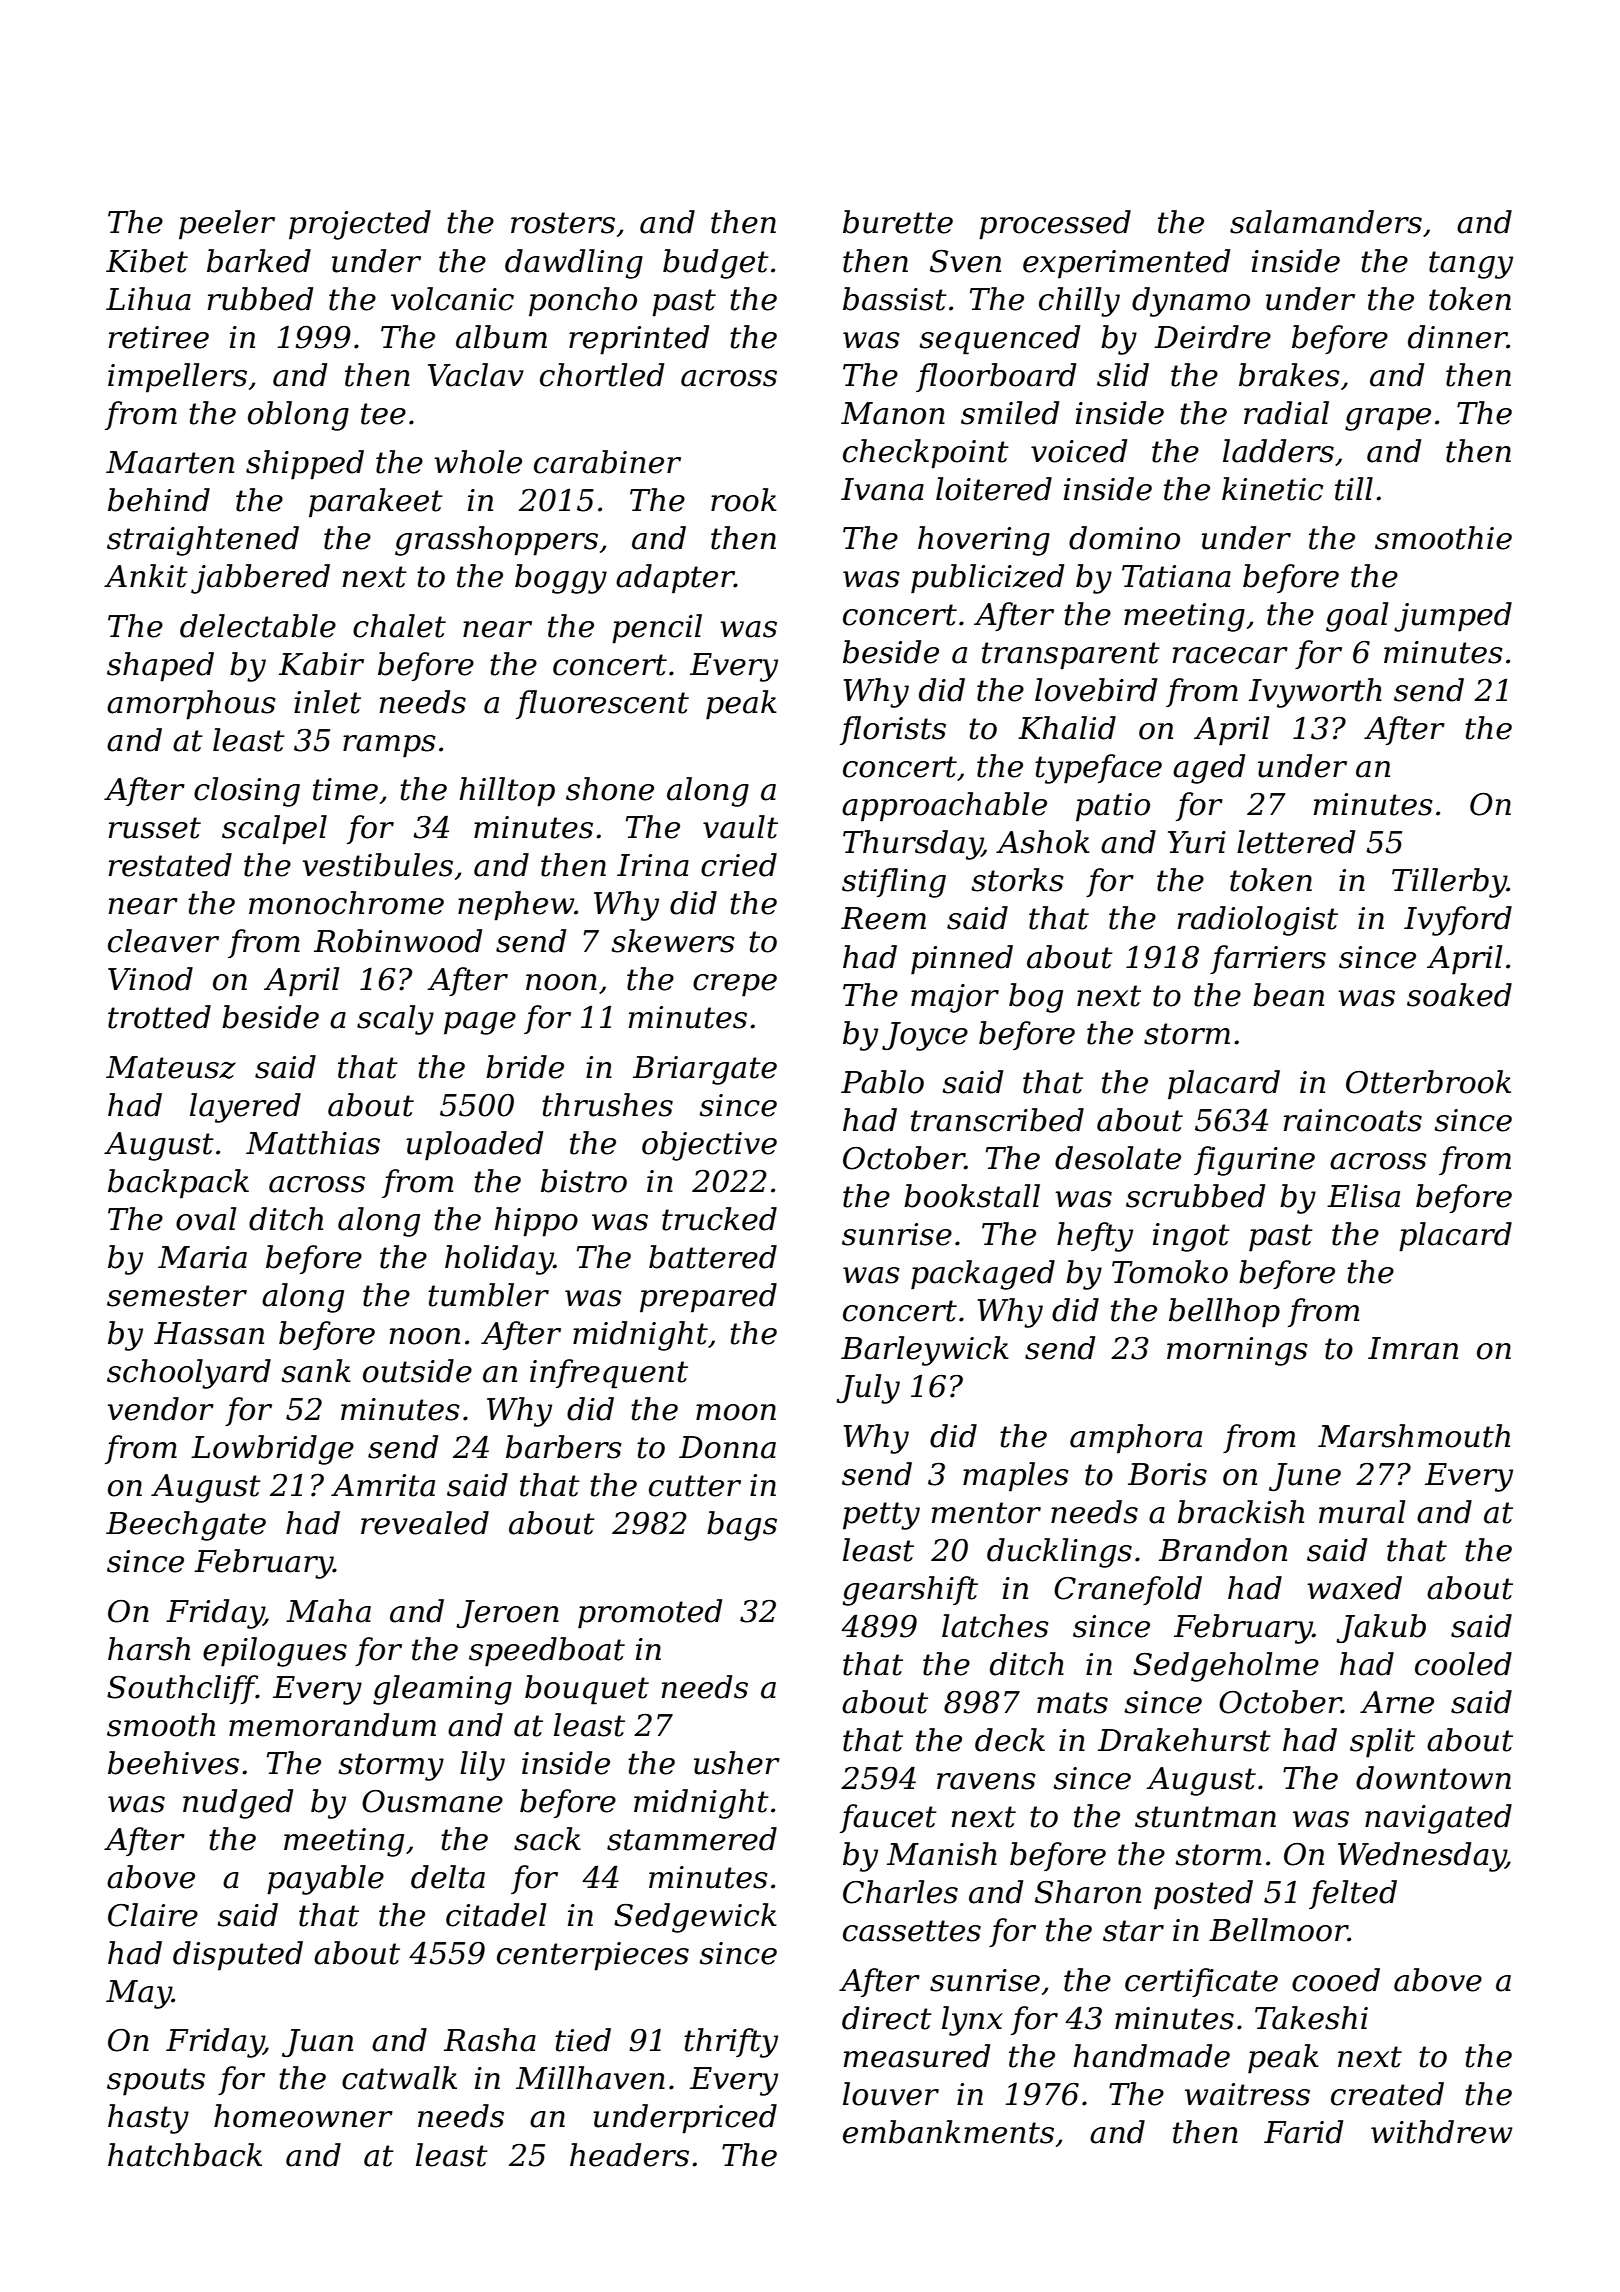 The height and width of the screenshot is (2292, 1620). Describe the element at coordinates (912, 1931) in the screenshot. I see `cassettes` at that location.
